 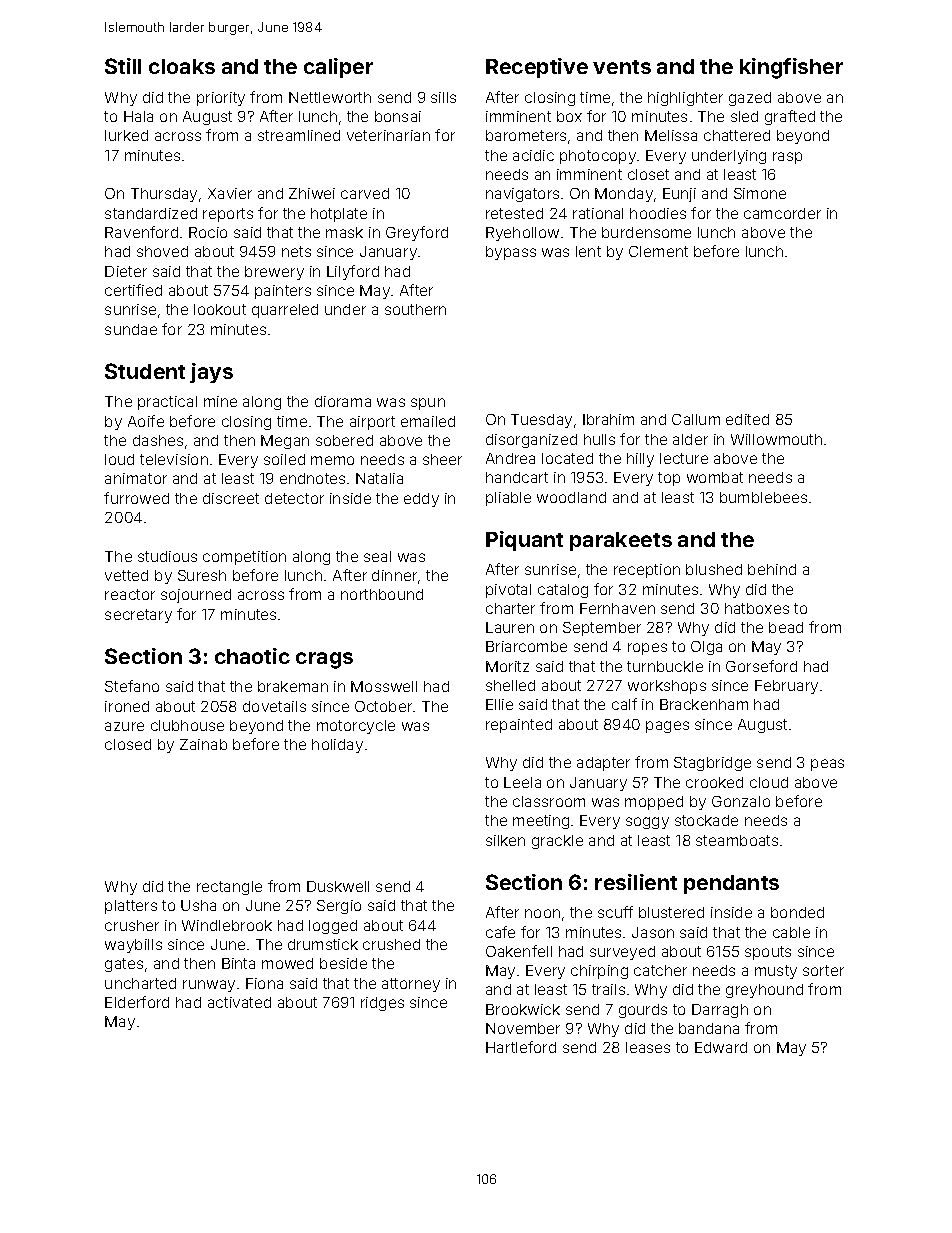 I want to click on barometers, so click(x=526, y=135).
